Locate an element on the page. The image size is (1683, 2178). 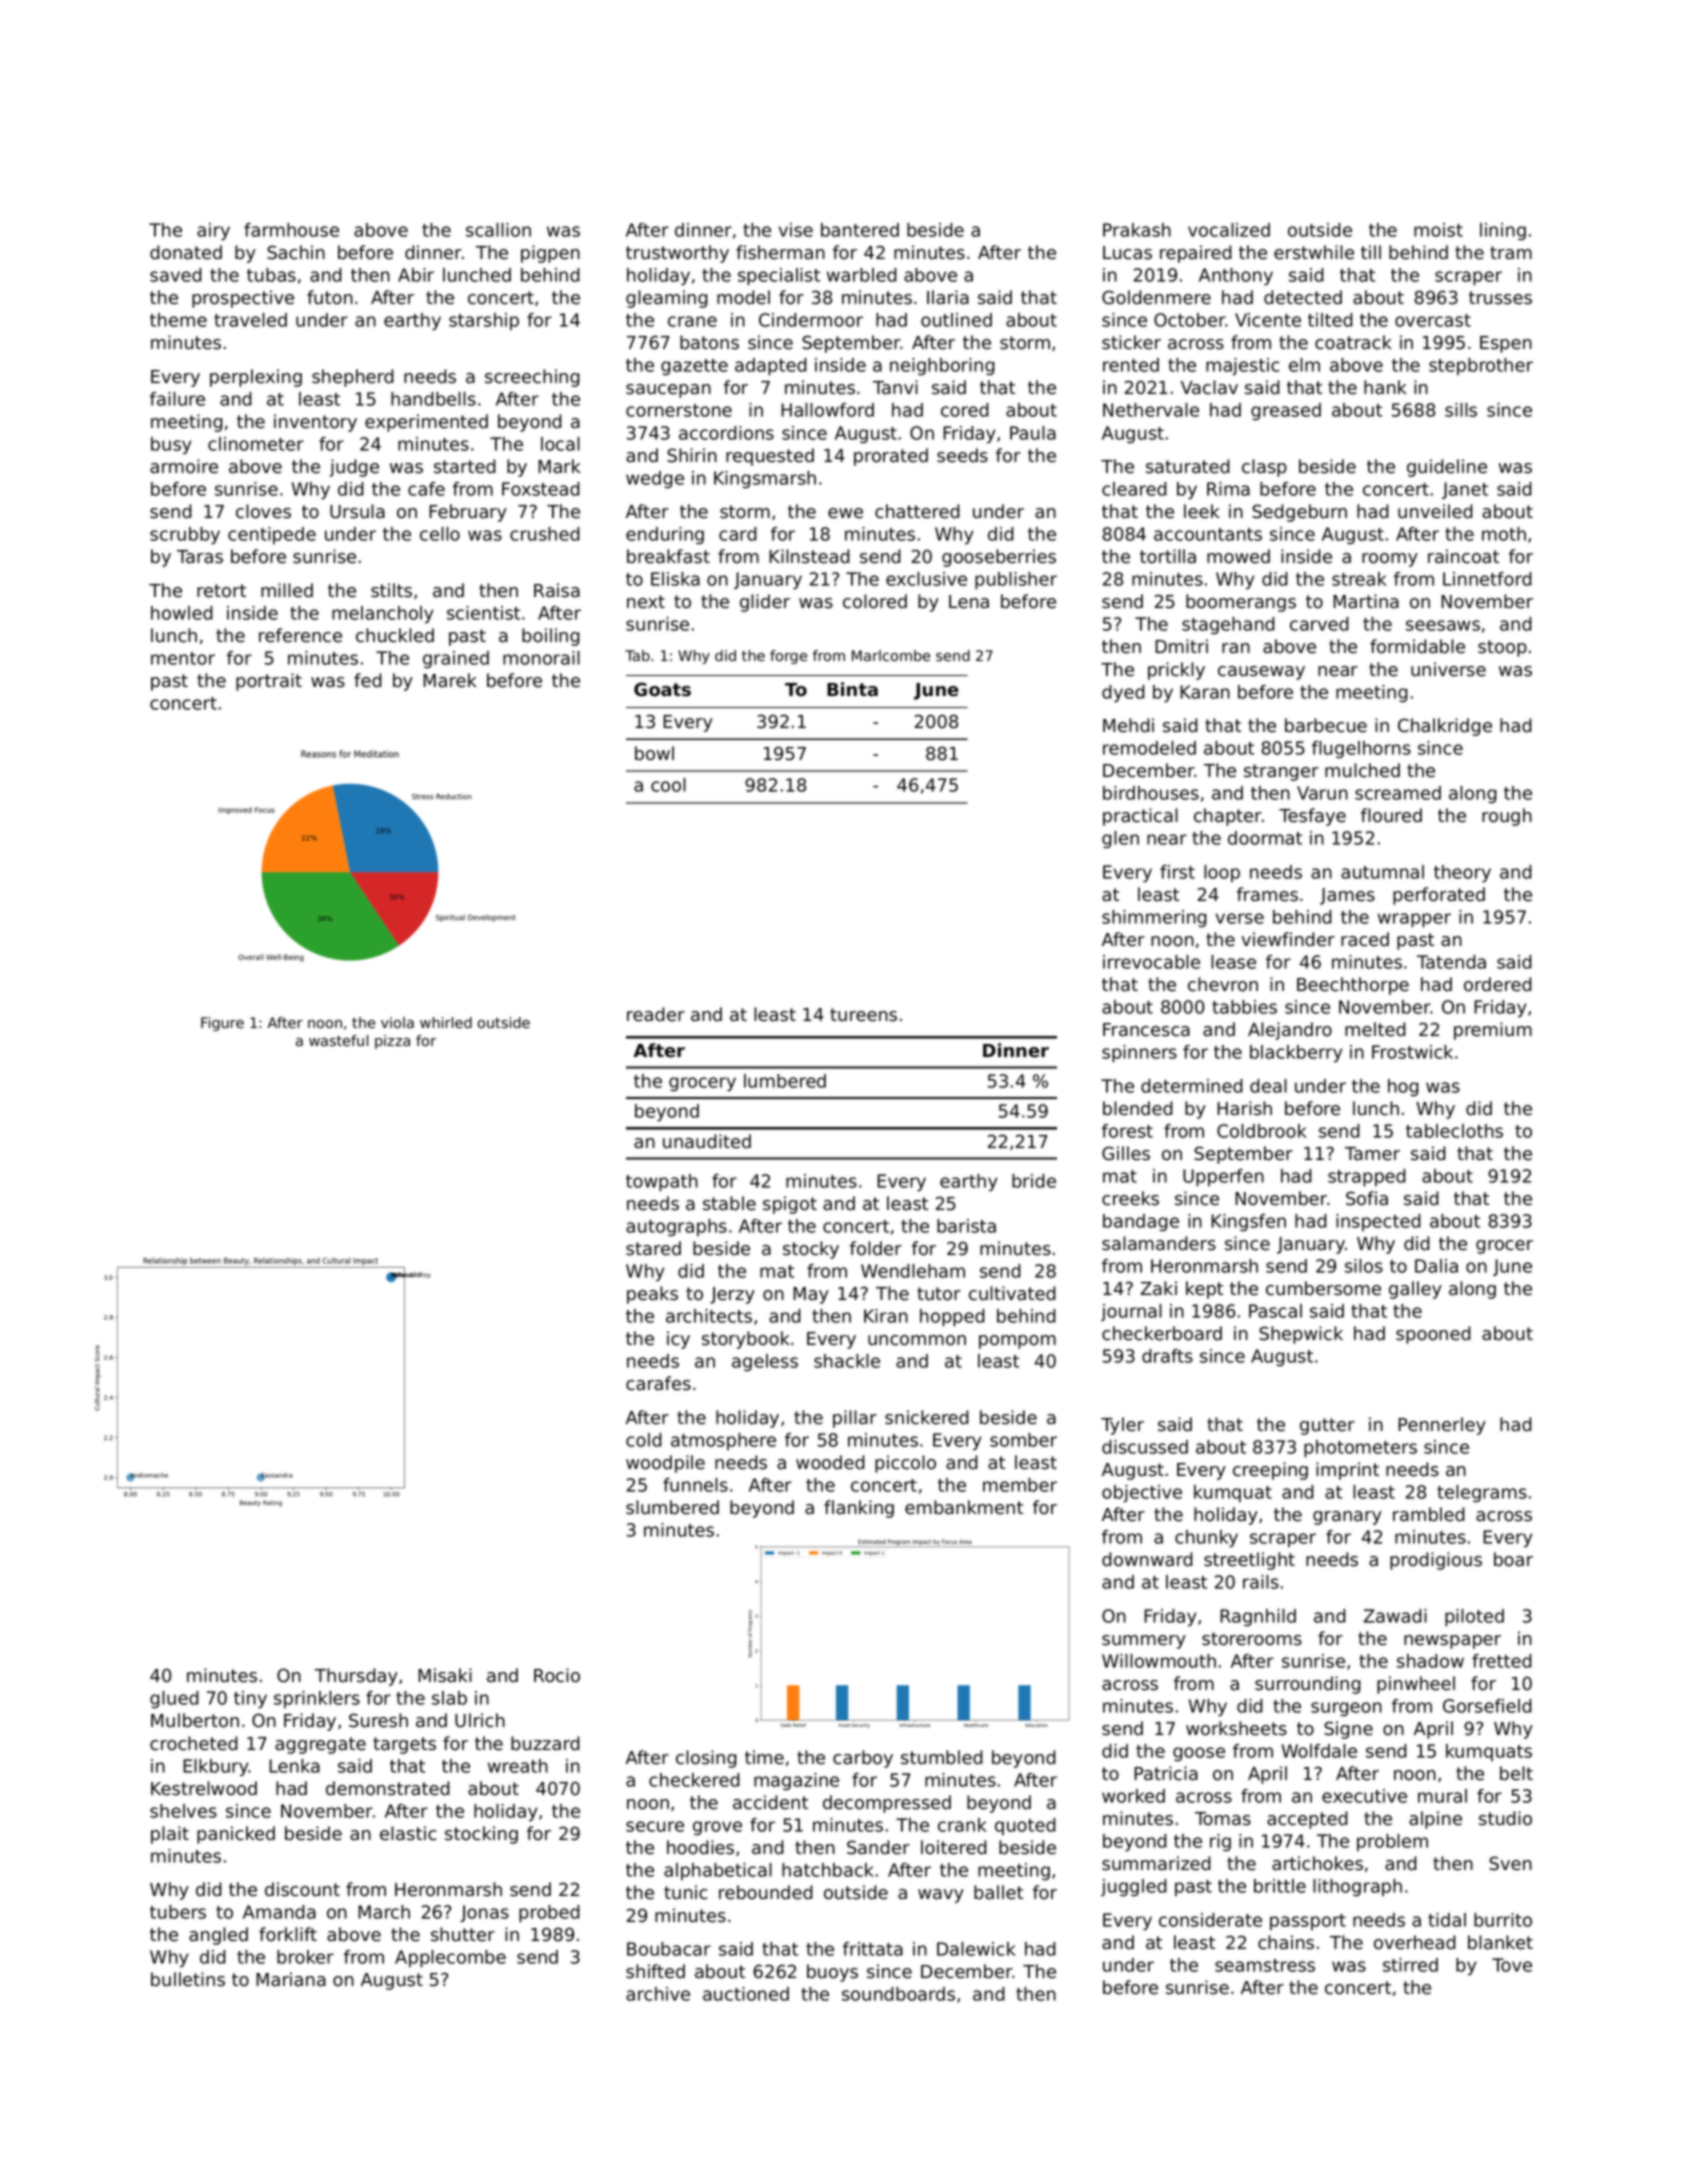
Sofia is located at coordinates (1367, 1198).
